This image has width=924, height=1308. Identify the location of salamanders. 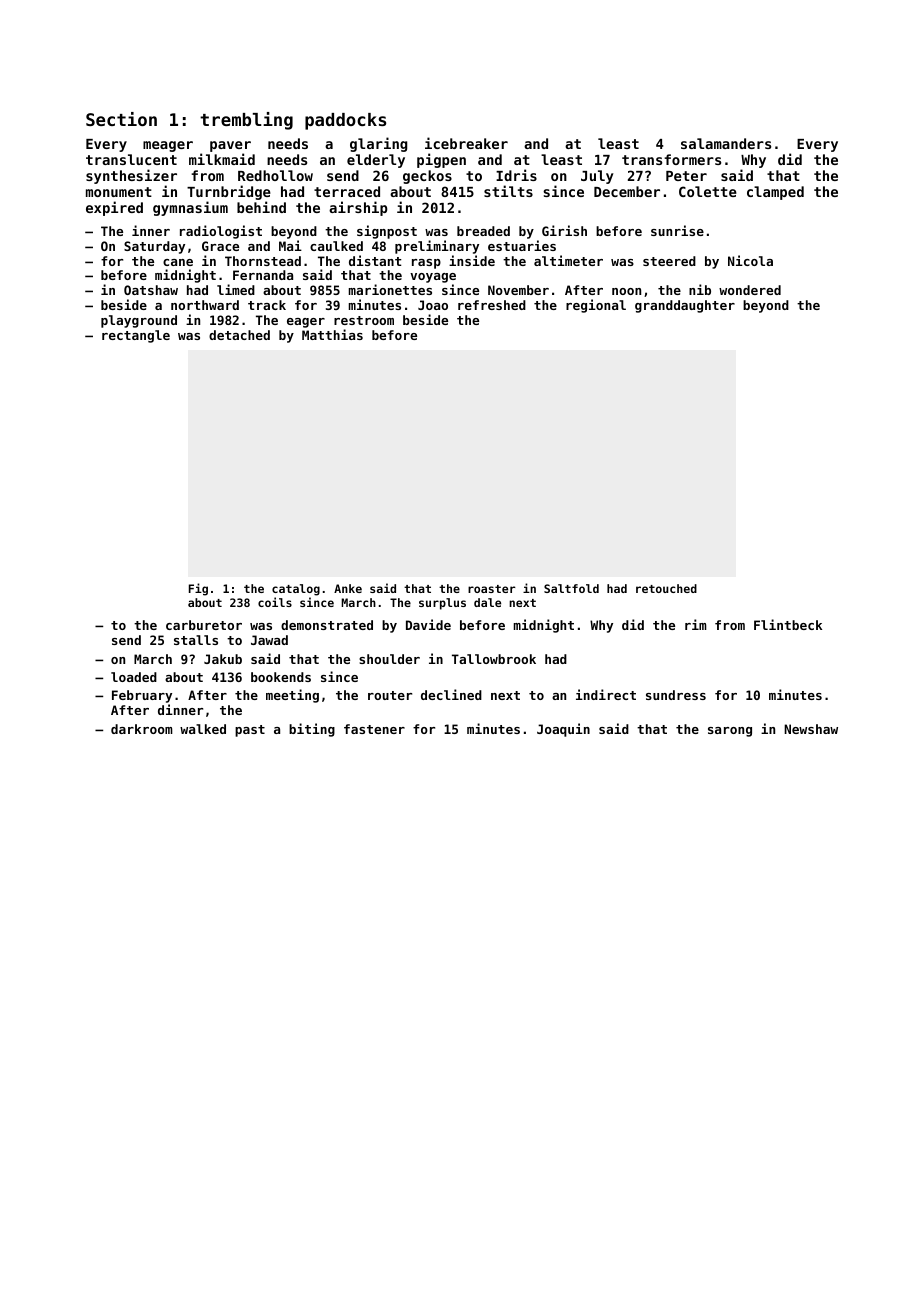
(726, 143).
